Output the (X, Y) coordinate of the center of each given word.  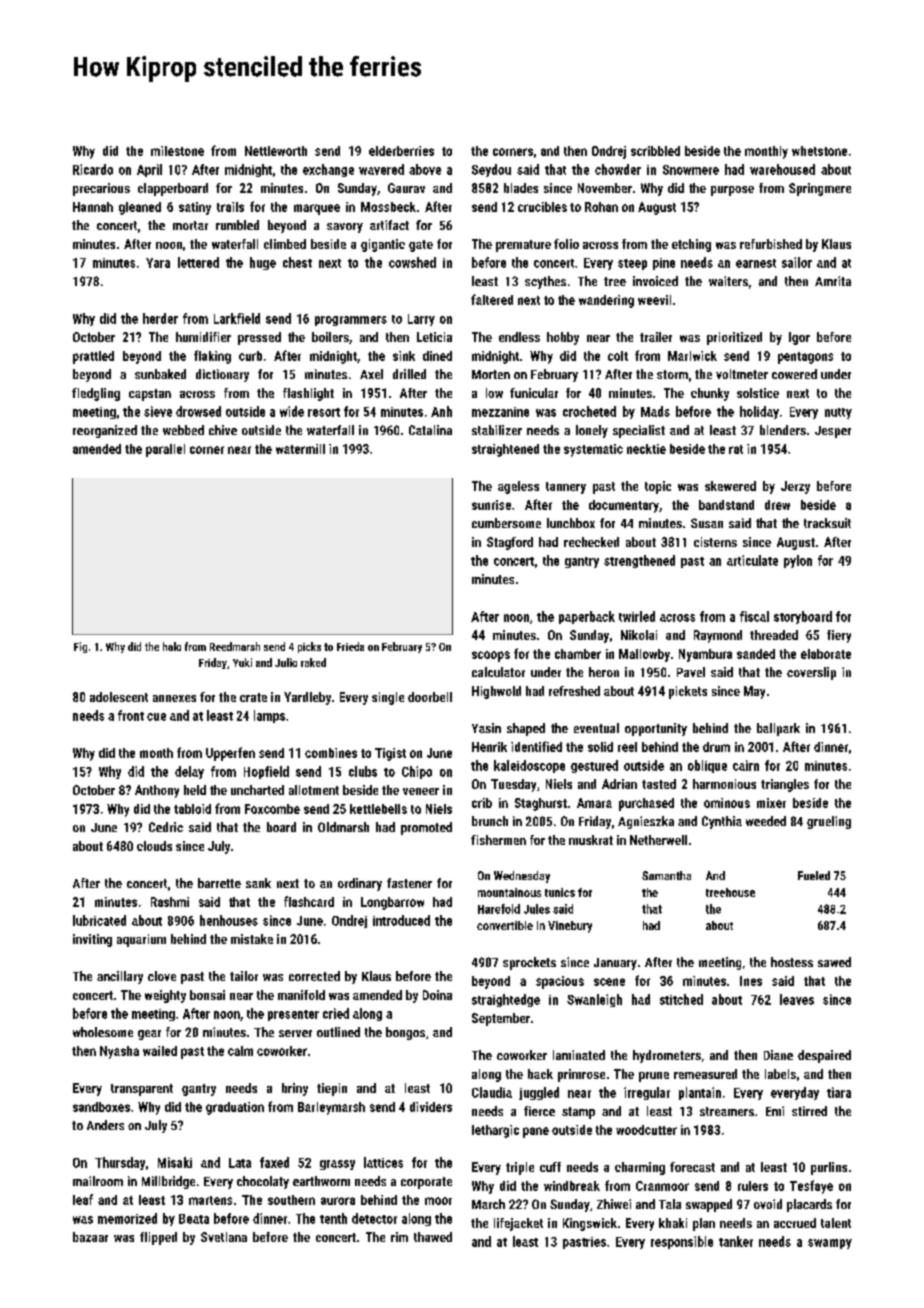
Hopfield (266, 772)
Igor (799, 338)
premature (523, 246)
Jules (537, 909)
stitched (681, 999)
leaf (83, 1199)
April (149, 170)
